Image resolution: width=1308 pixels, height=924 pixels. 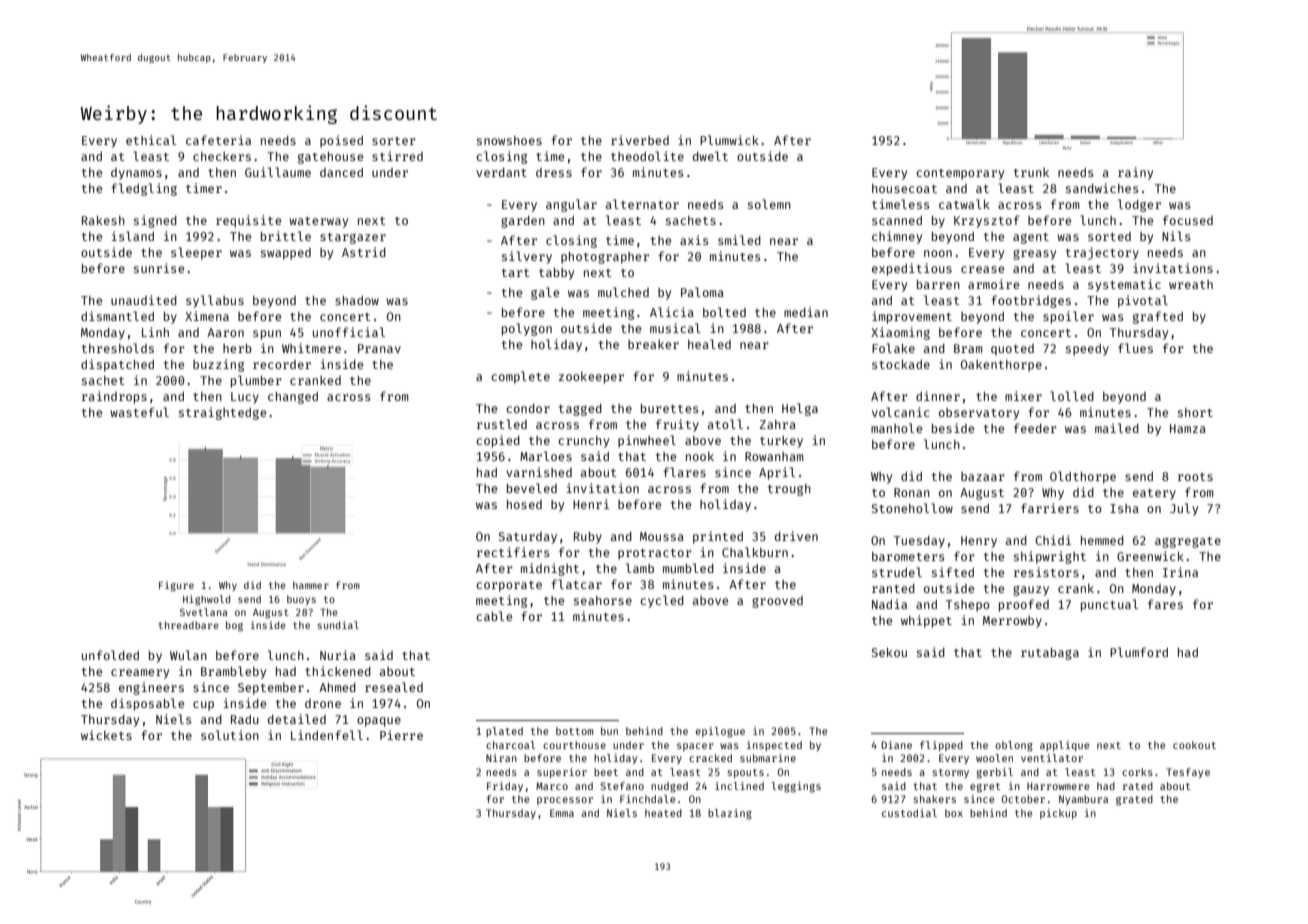 I want to click on cable, so click(x=494, y=616).
